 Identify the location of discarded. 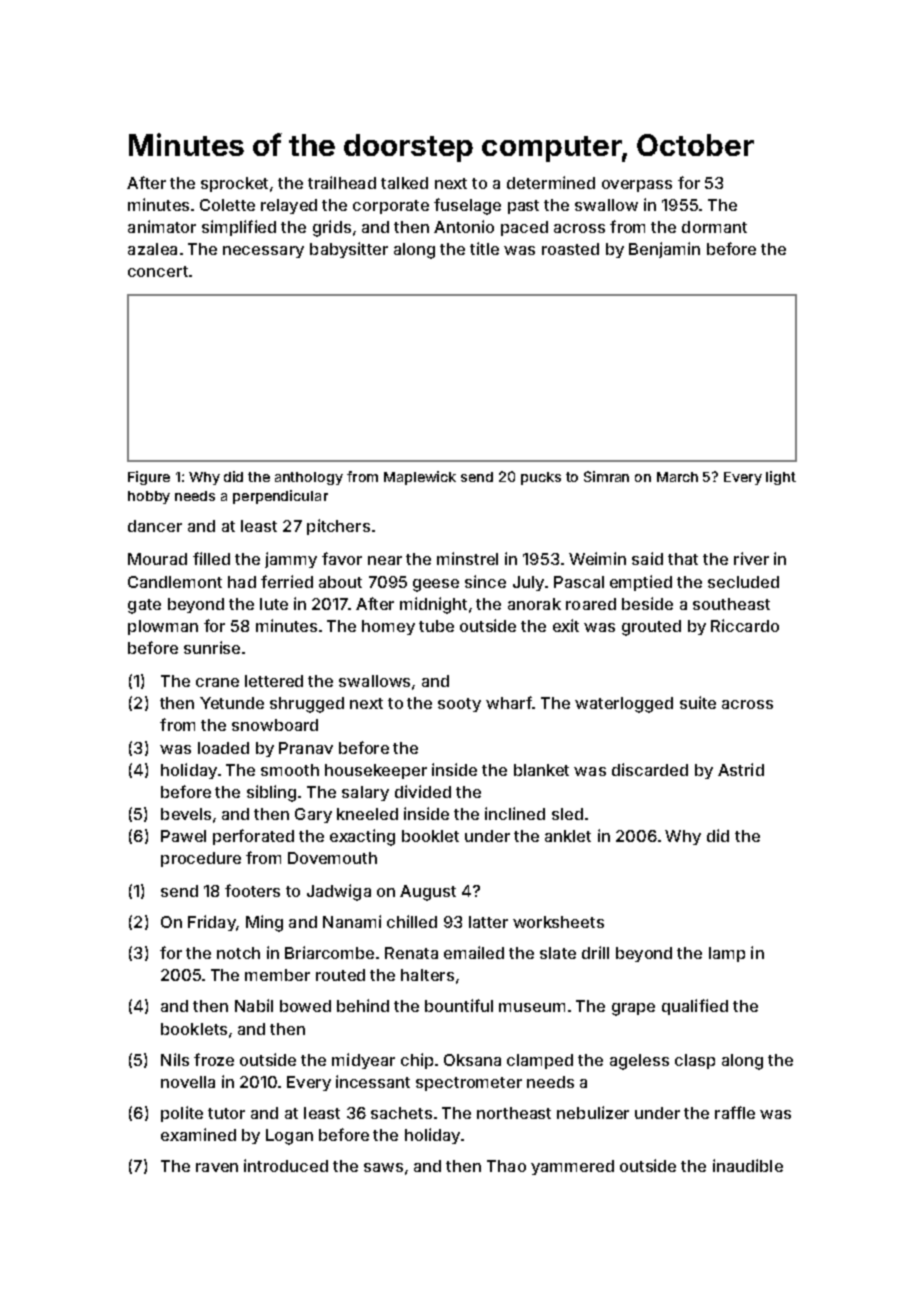
(650, 769).
